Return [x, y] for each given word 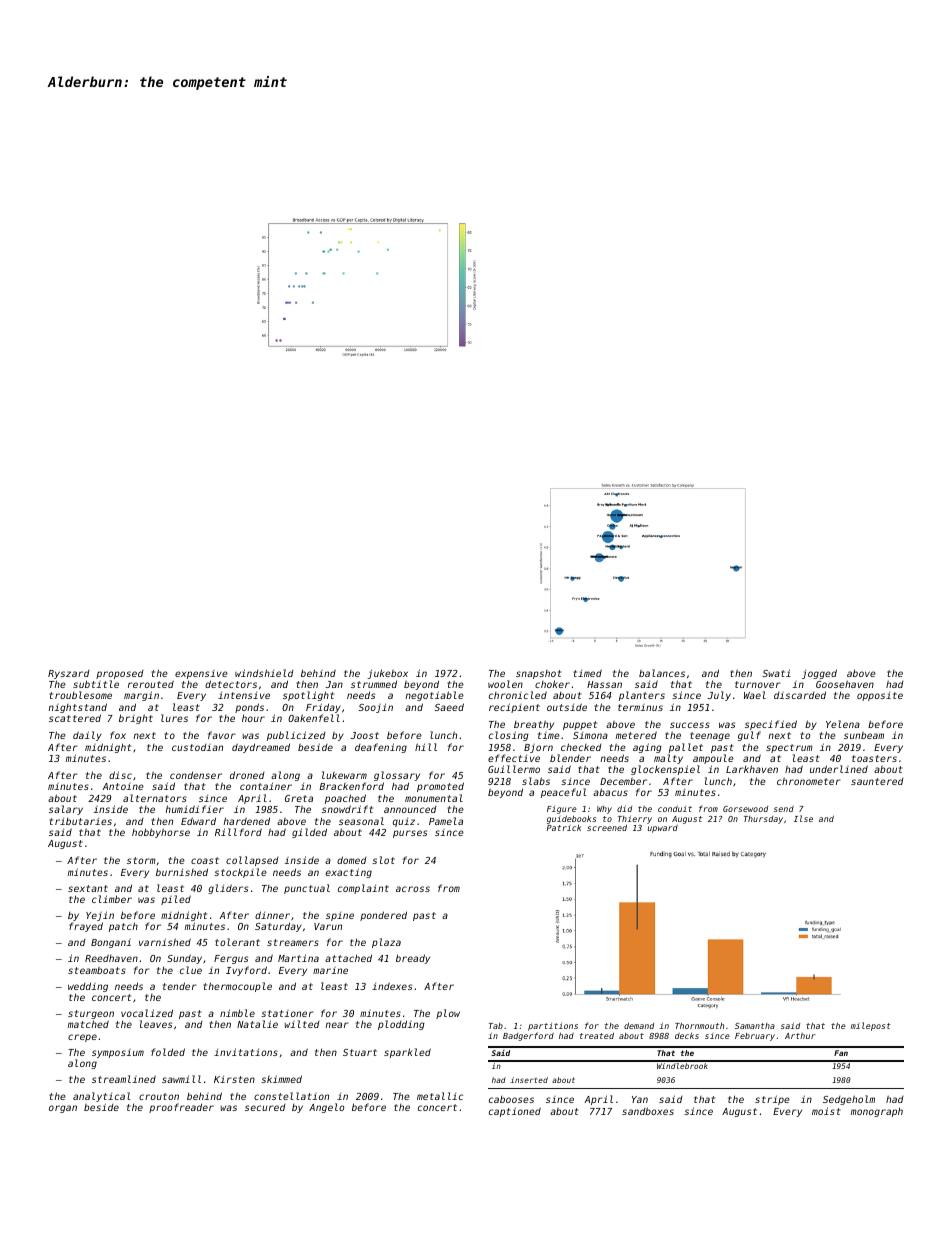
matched [88, 1024]
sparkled [407, 1053]
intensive [244, 695]
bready [413, 959]
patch [123, 927]
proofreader [181, 1108]
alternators [155, 798]
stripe [772, 1100]
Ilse [803, 818]
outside [567, 707]
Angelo [326, 1108]
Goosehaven [845, 684]
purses [410, 834]
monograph [877, 1112]
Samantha [755, 1026]
